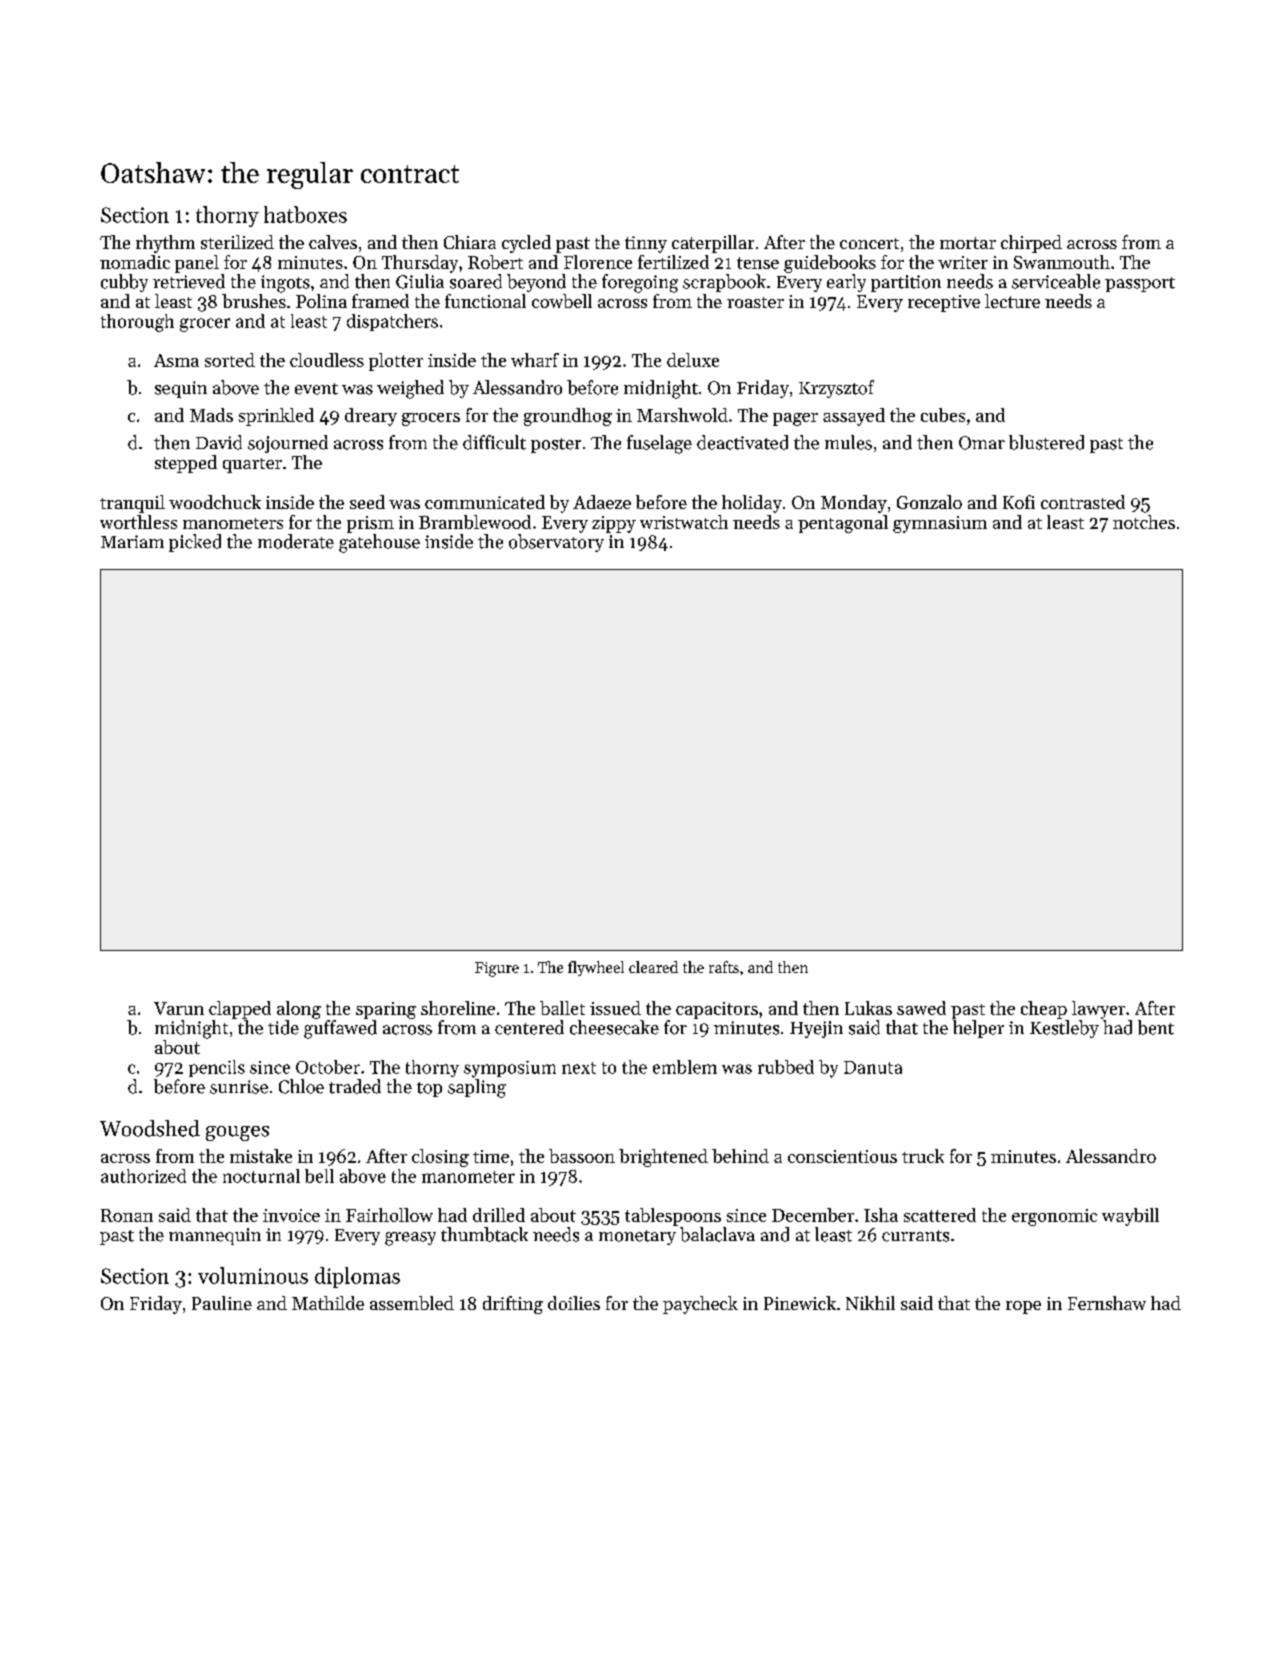  I want to click on Figure, so click(497, 969).
